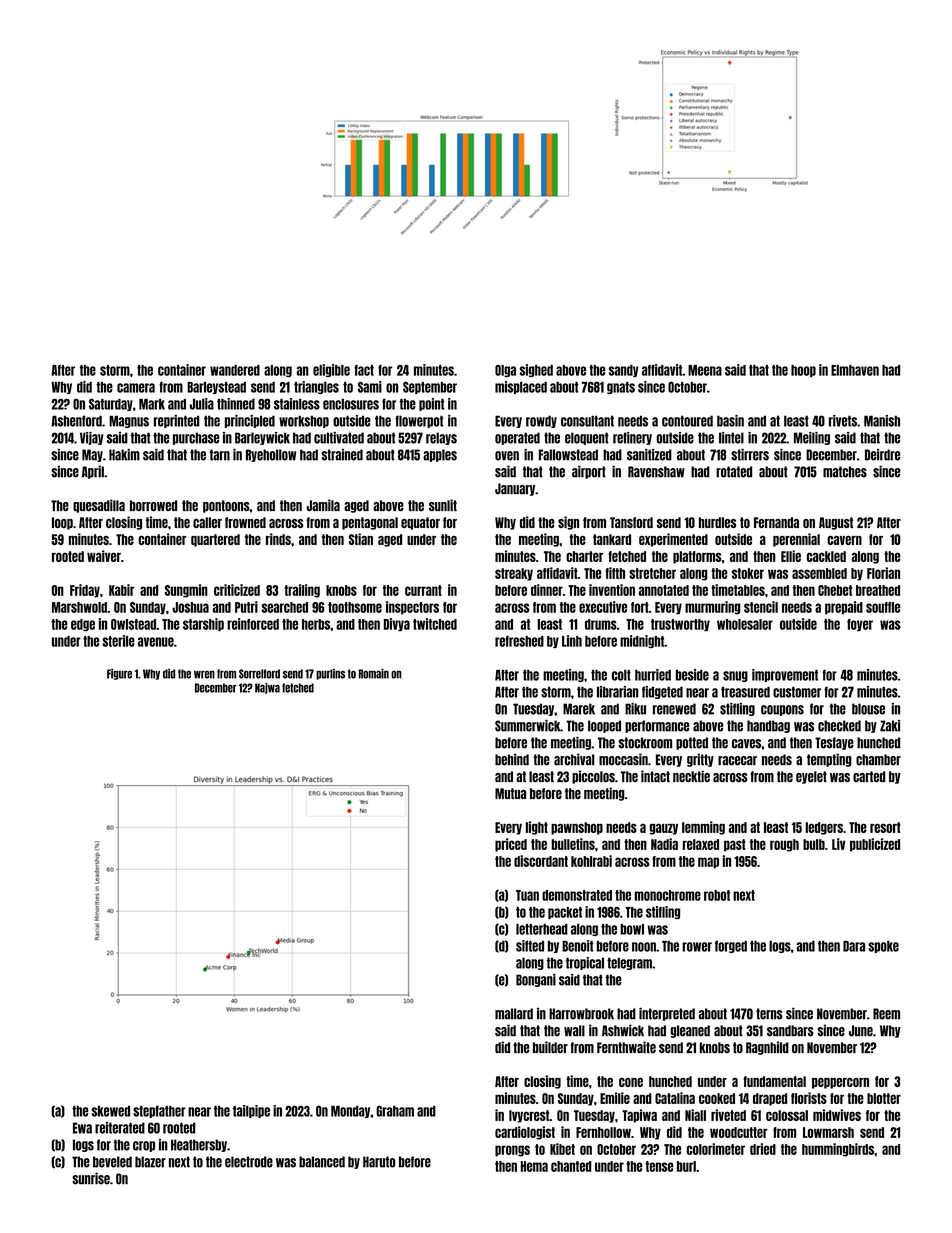 This page has width=952, height=1233. Describe the element at coordinates (505, 371) in the page. I see `Olga` at that location.
